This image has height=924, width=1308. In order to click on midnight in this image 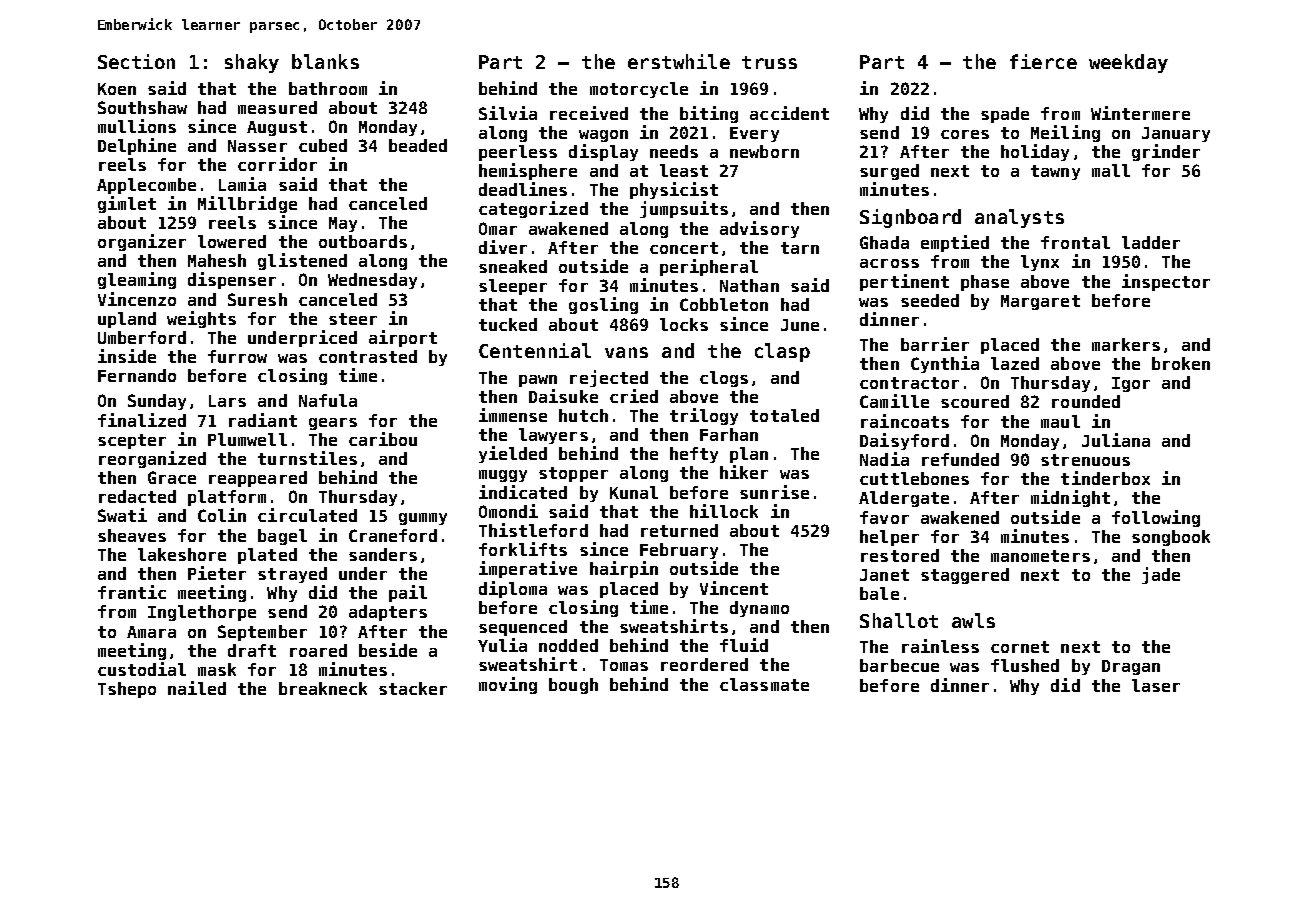, I will do `click(1070, 498)`.
